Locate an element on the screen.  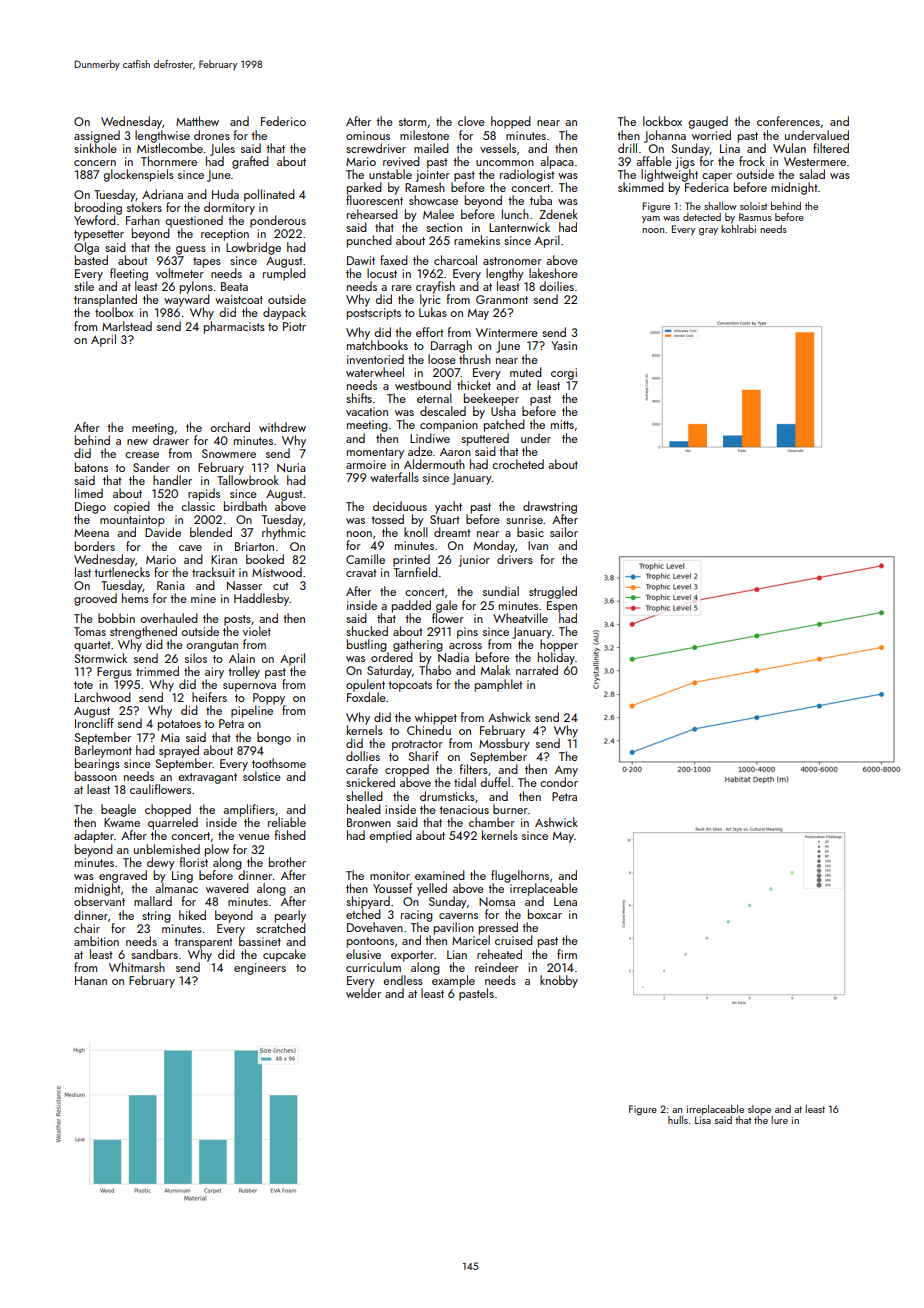
holiday is located at coordinates (556, 658).
